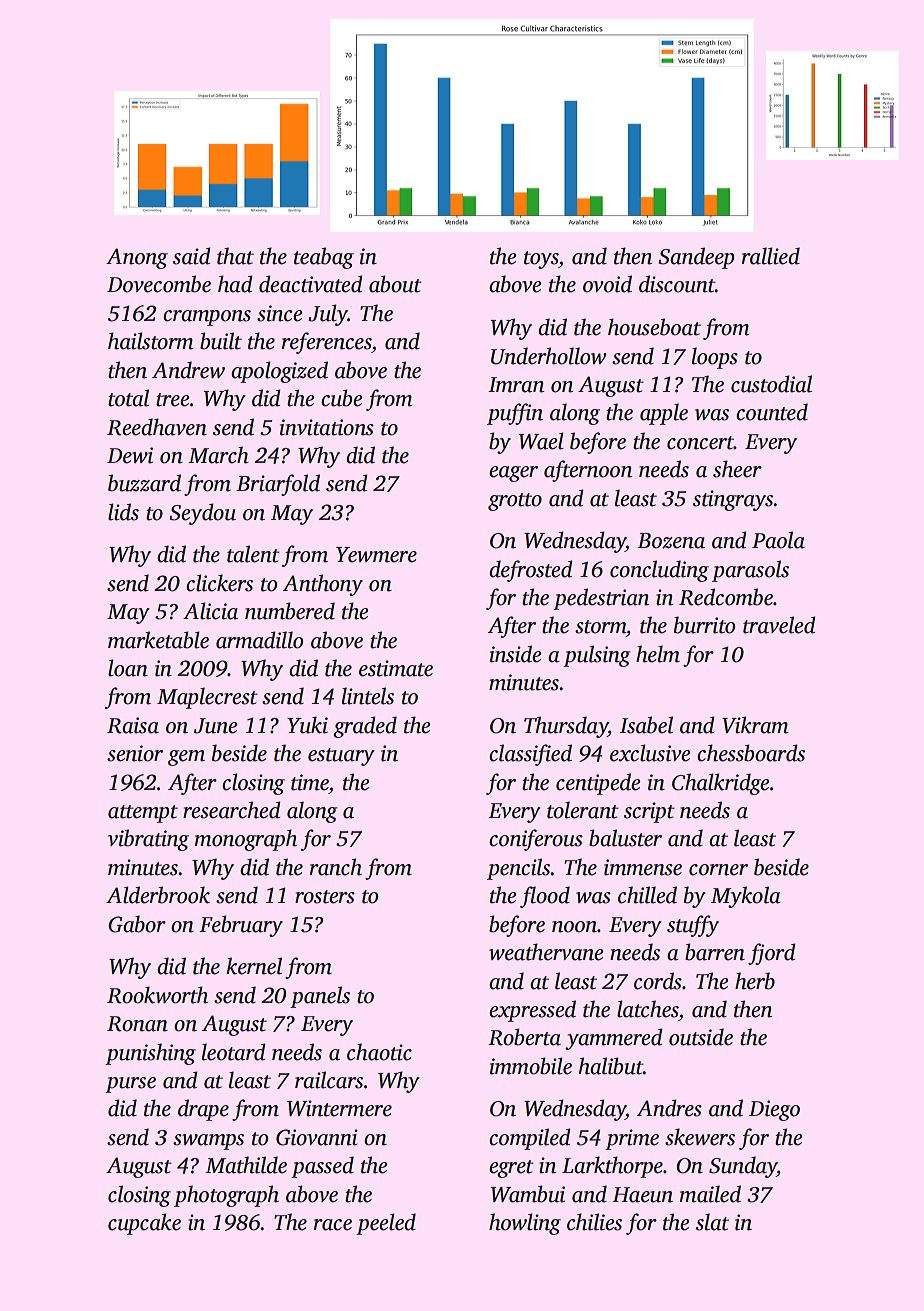 The width and height of the screenshot is (924, 1311). Describe the element at coordinates (610, 1066) in the screenshot. I see `halibut` at that location.
